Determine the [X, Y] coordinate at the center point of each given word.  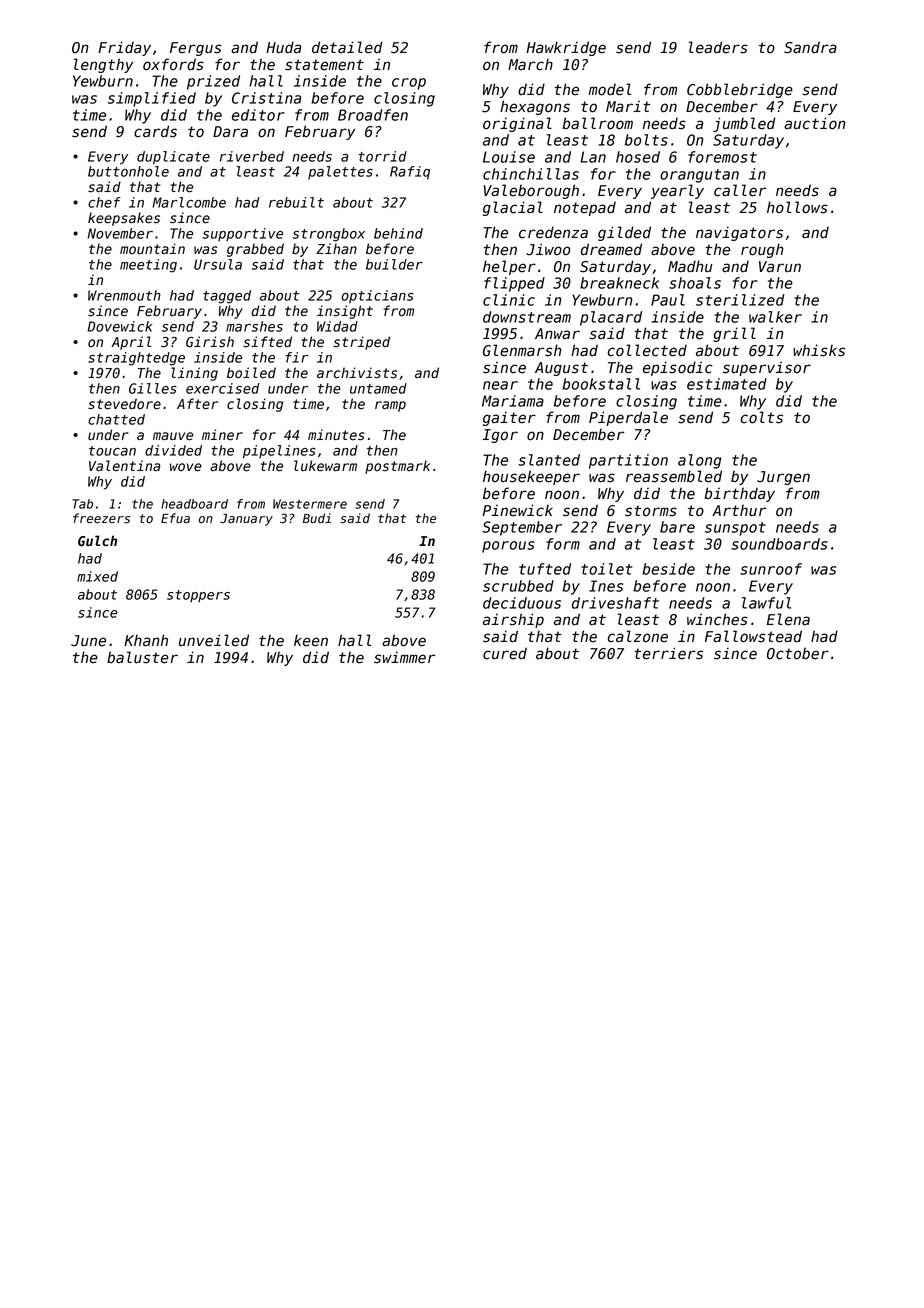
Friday [124, 48]
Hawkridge [566, 48]
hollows [797, 207]
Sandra [810, 47]
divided [173, 450]
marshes [254, 326]
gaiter [509, 418]
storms [651, 511]
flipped [514, 284]
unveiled [214, 640]
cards [155, 131]
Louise [509, 157]
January [246, 520]
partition [628, 461]
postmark [397, 467]
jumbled [744, 124]
